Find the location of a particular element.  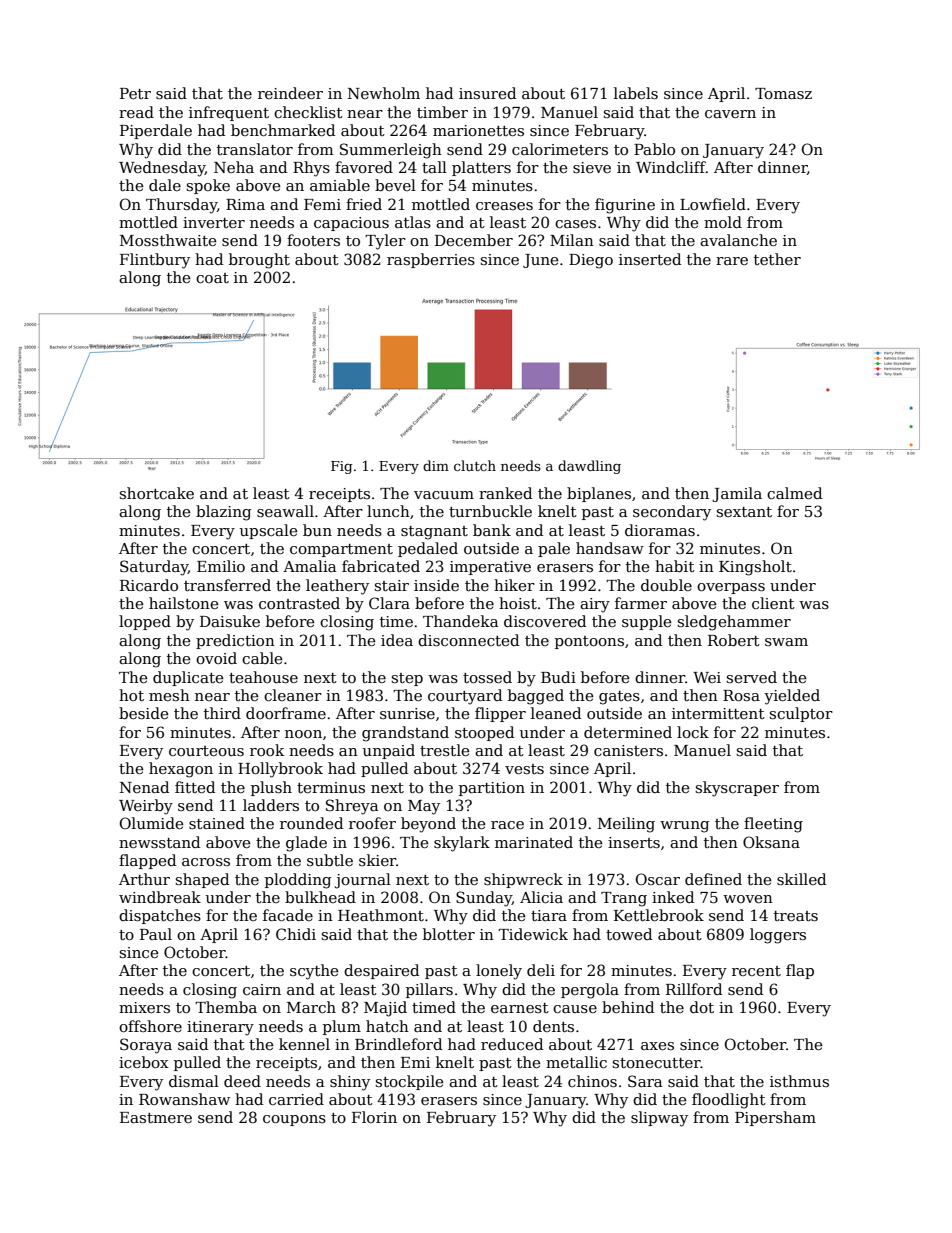

shortcake is located at coordinates (157, 493).
